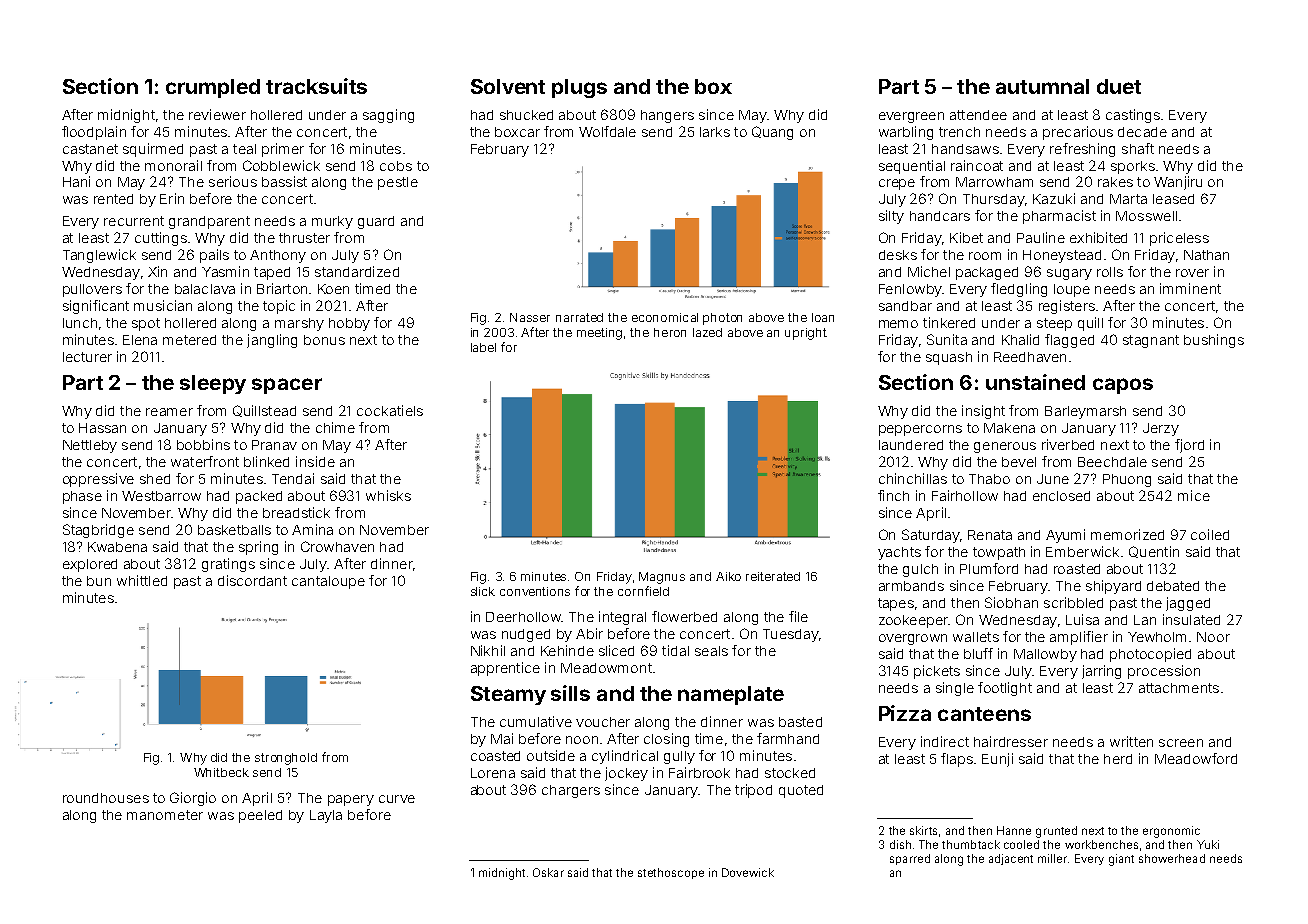 The width and height of the screenshot is (1308, 924). What do you see at coordinates (599, 334) in the screenshot?
I see `meeting` at bounding box center [599, 334].
